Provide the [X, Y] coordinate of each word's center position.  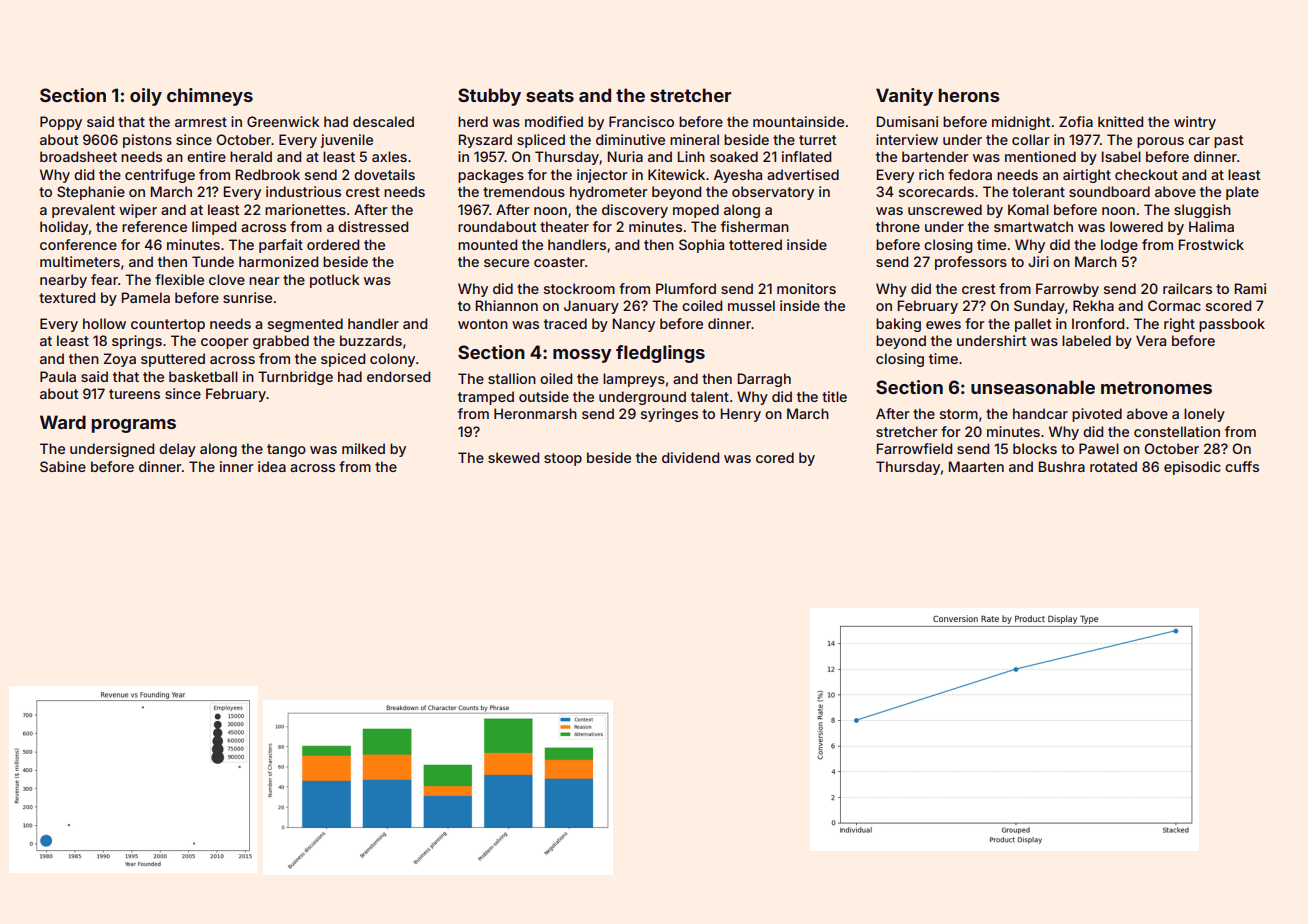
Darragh [764, 380]
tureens [134, 394]
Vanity [904, 97]
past [1229, 141]
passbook [1232, 325]
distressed [373, 226]
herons [969, 95]
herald [251, 156]
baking [898, 325]
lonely [1204, 415]
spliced [541, 141]
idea [272, 466]
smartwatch [1033, 226]
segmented [305, 325]
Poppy [61, 123]
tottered [755, 244]
